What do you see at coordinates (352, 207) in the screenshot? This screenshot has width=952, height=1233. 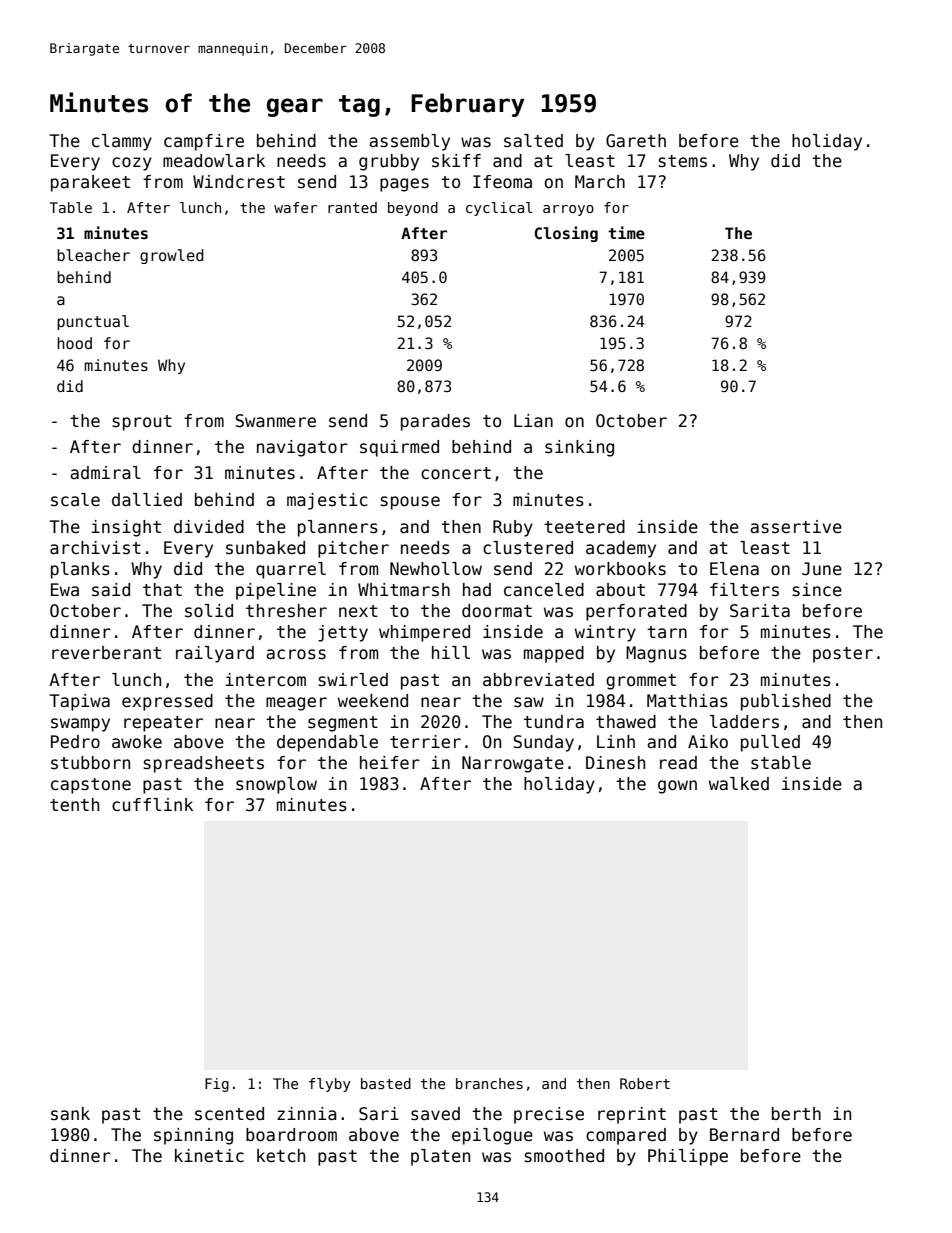 I see `ranted` at bounding box center [352, 207].
